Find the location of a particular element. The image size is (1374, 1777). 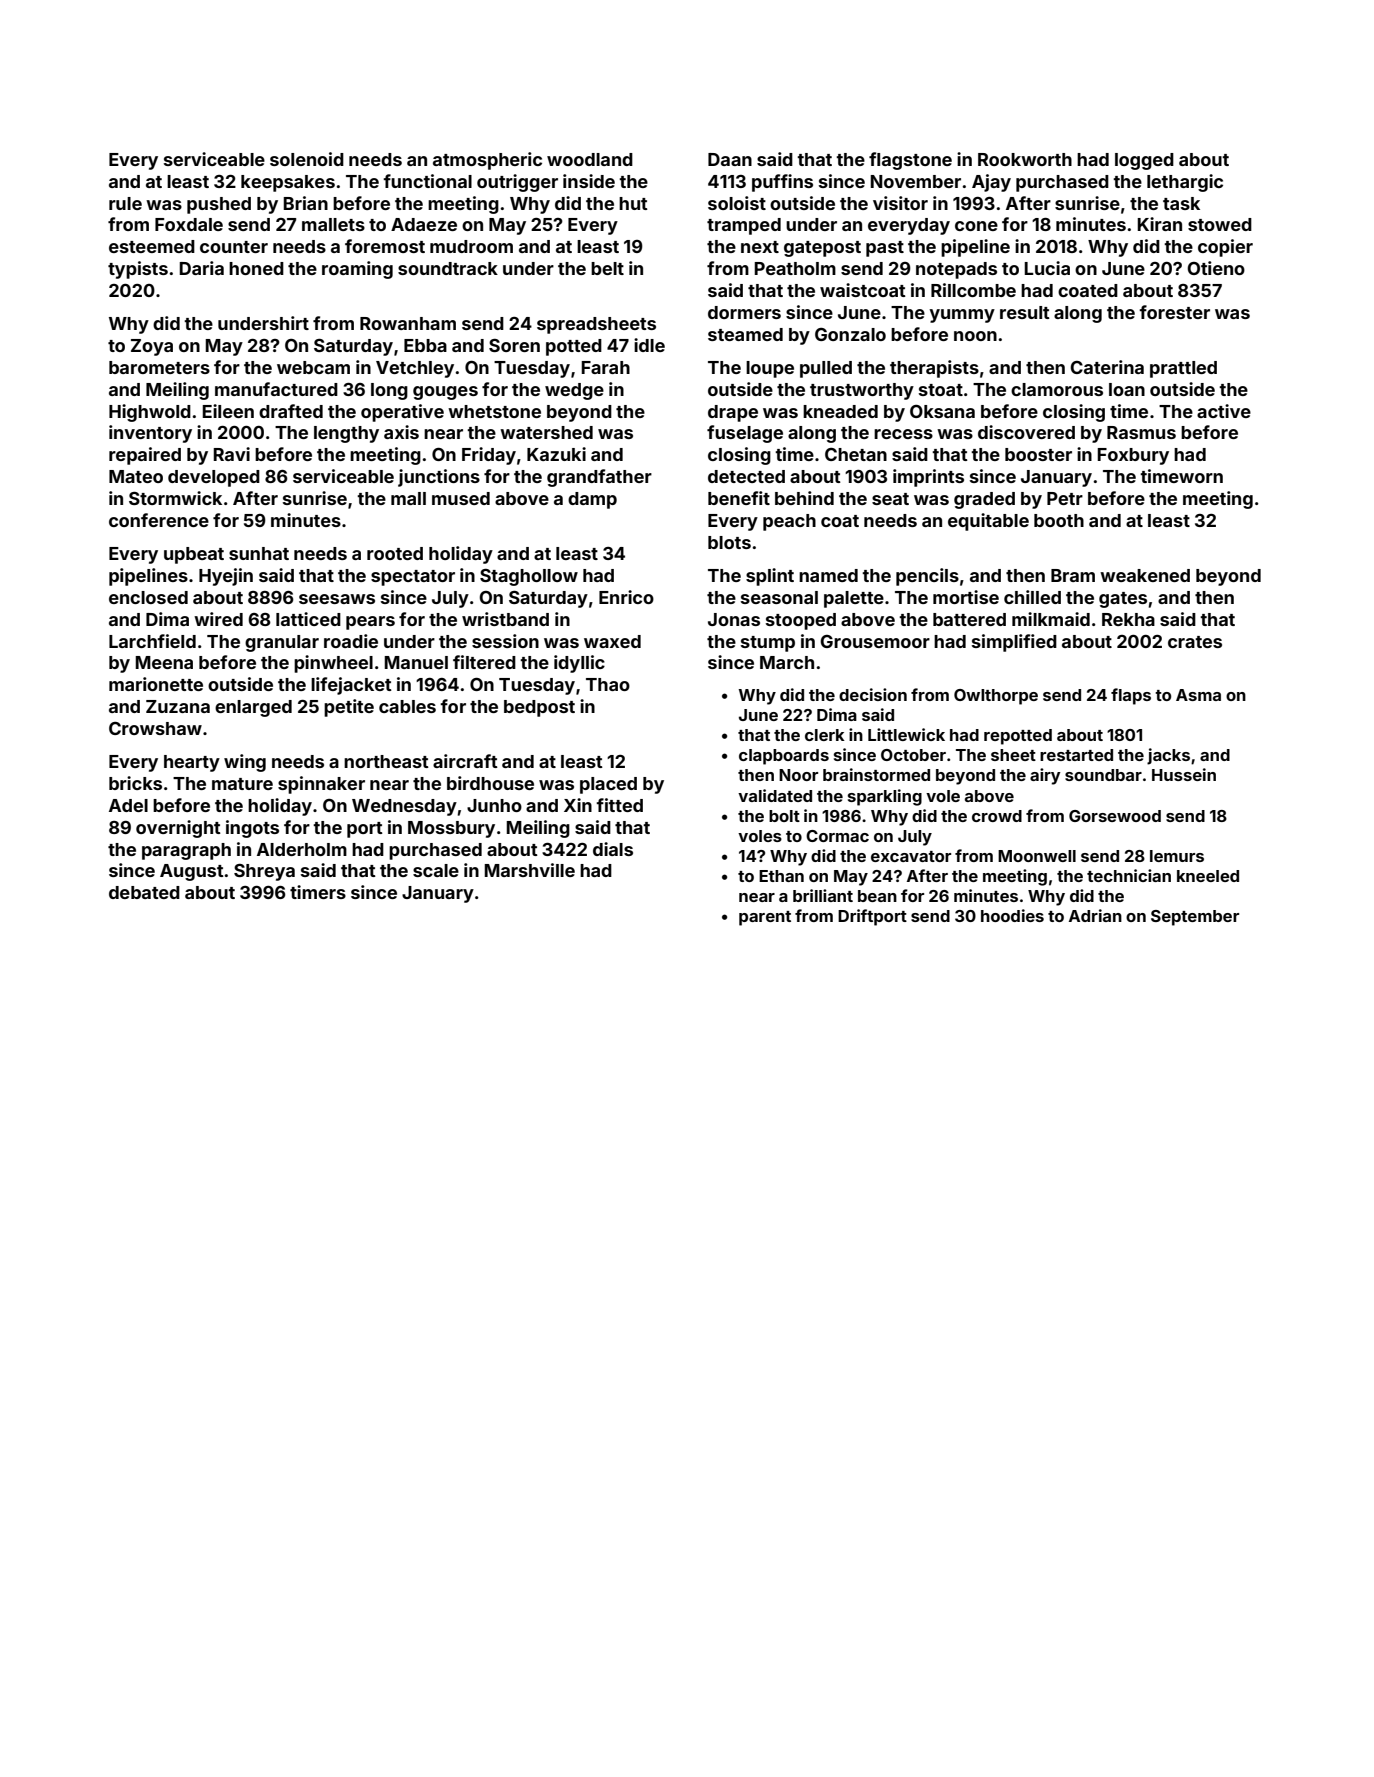

conference is located at coordinates (159, 520).
